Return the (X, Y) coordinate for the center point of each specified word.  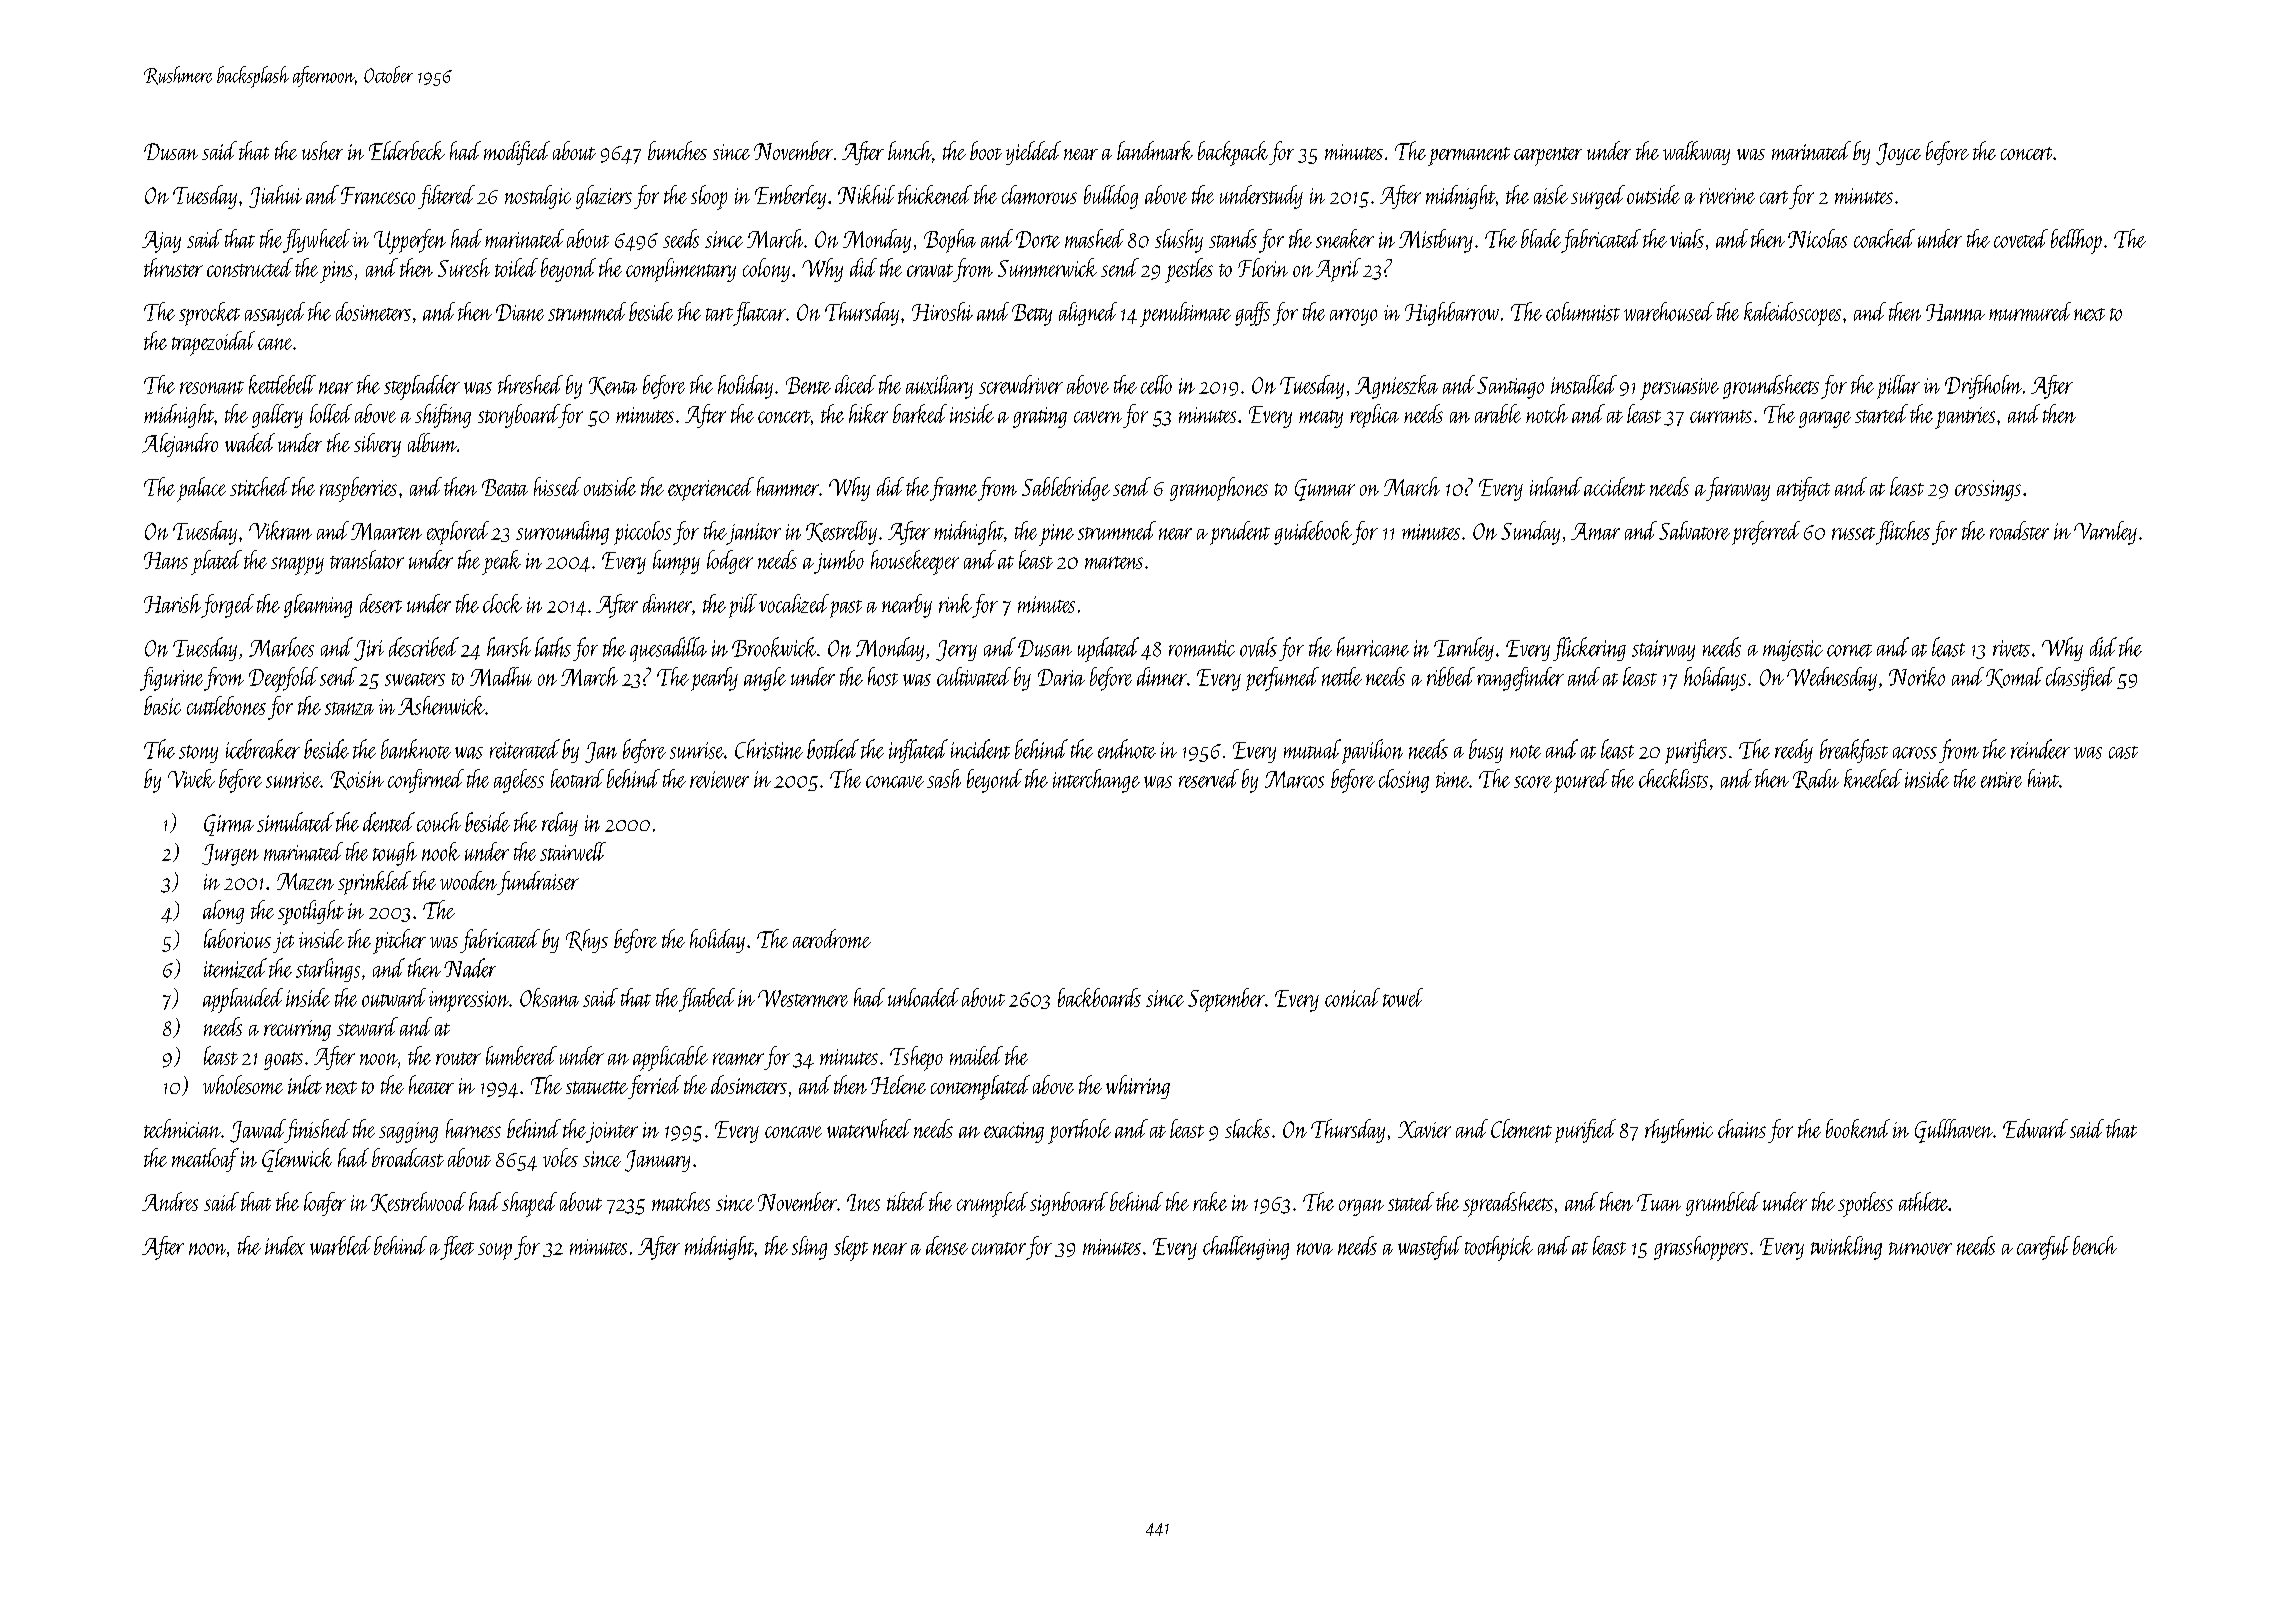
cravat (930, 270)
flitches (1903, 533)
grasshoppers (1701, 1248)
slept (851, 1248)
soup (495, 1251)
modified (517, 153)
